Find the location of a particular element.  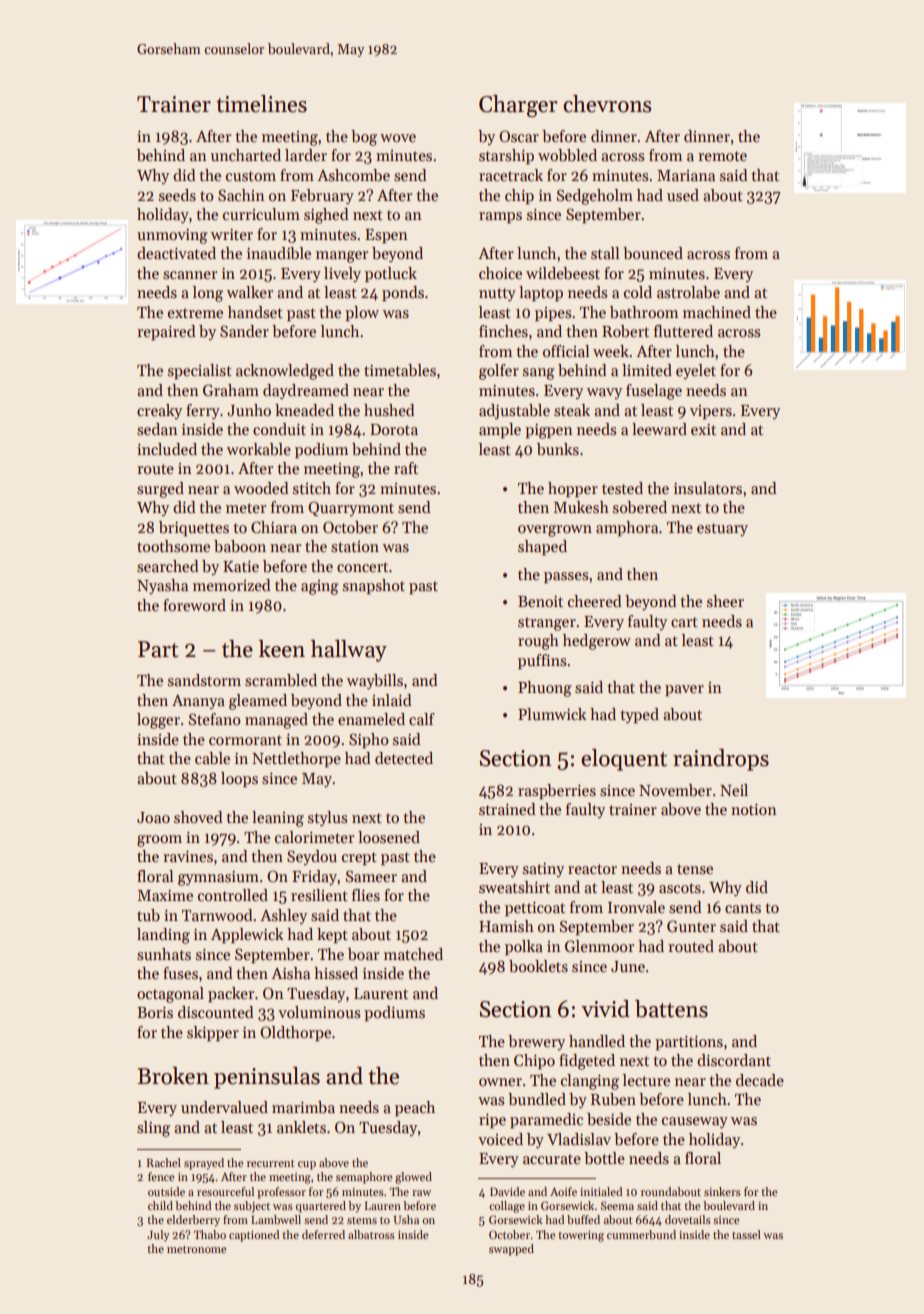

custom is located at coordinates (251, 176).
